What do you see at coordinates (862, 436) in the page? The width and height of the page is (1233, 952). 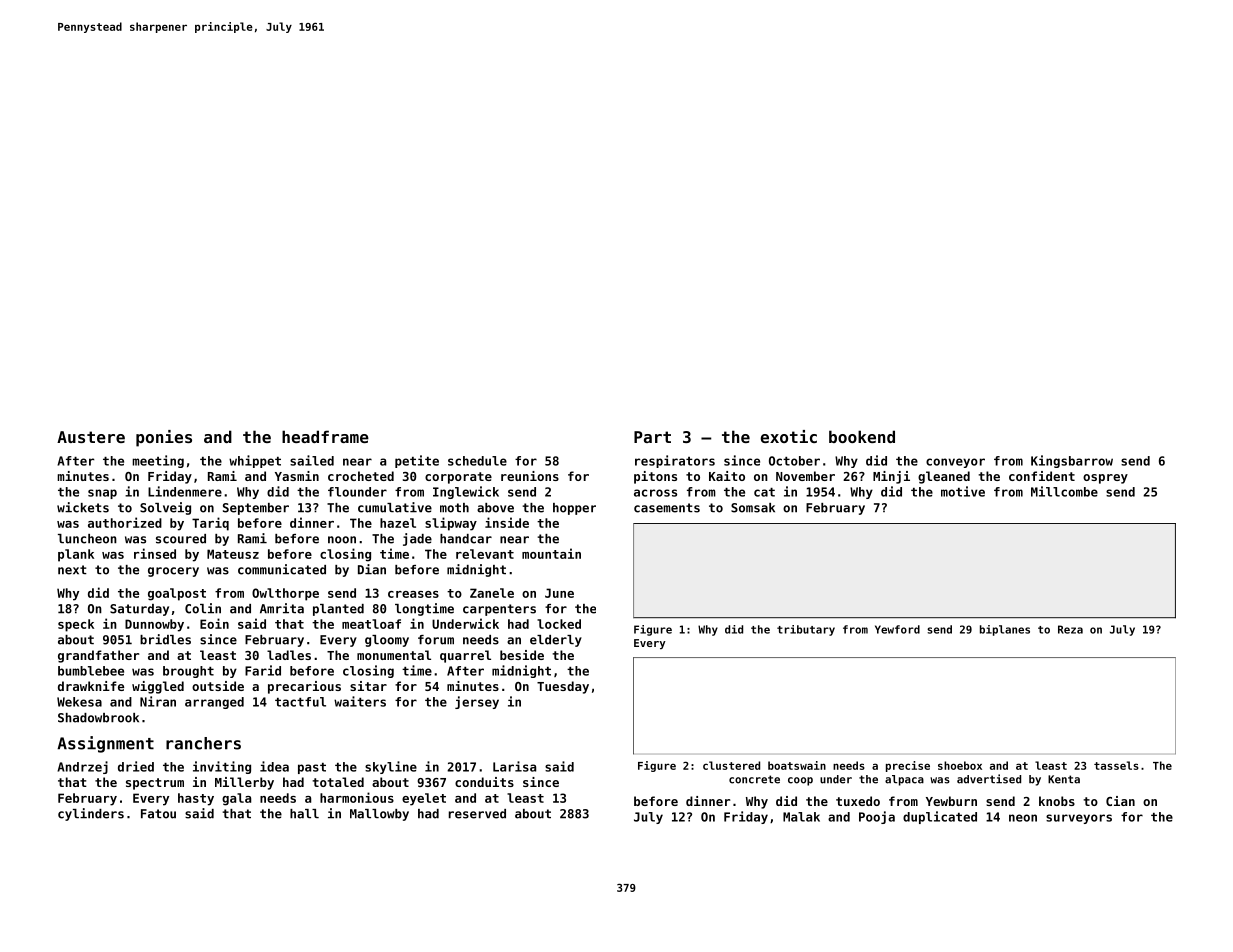 I see `bookend` at bounding box center [862, 436].
